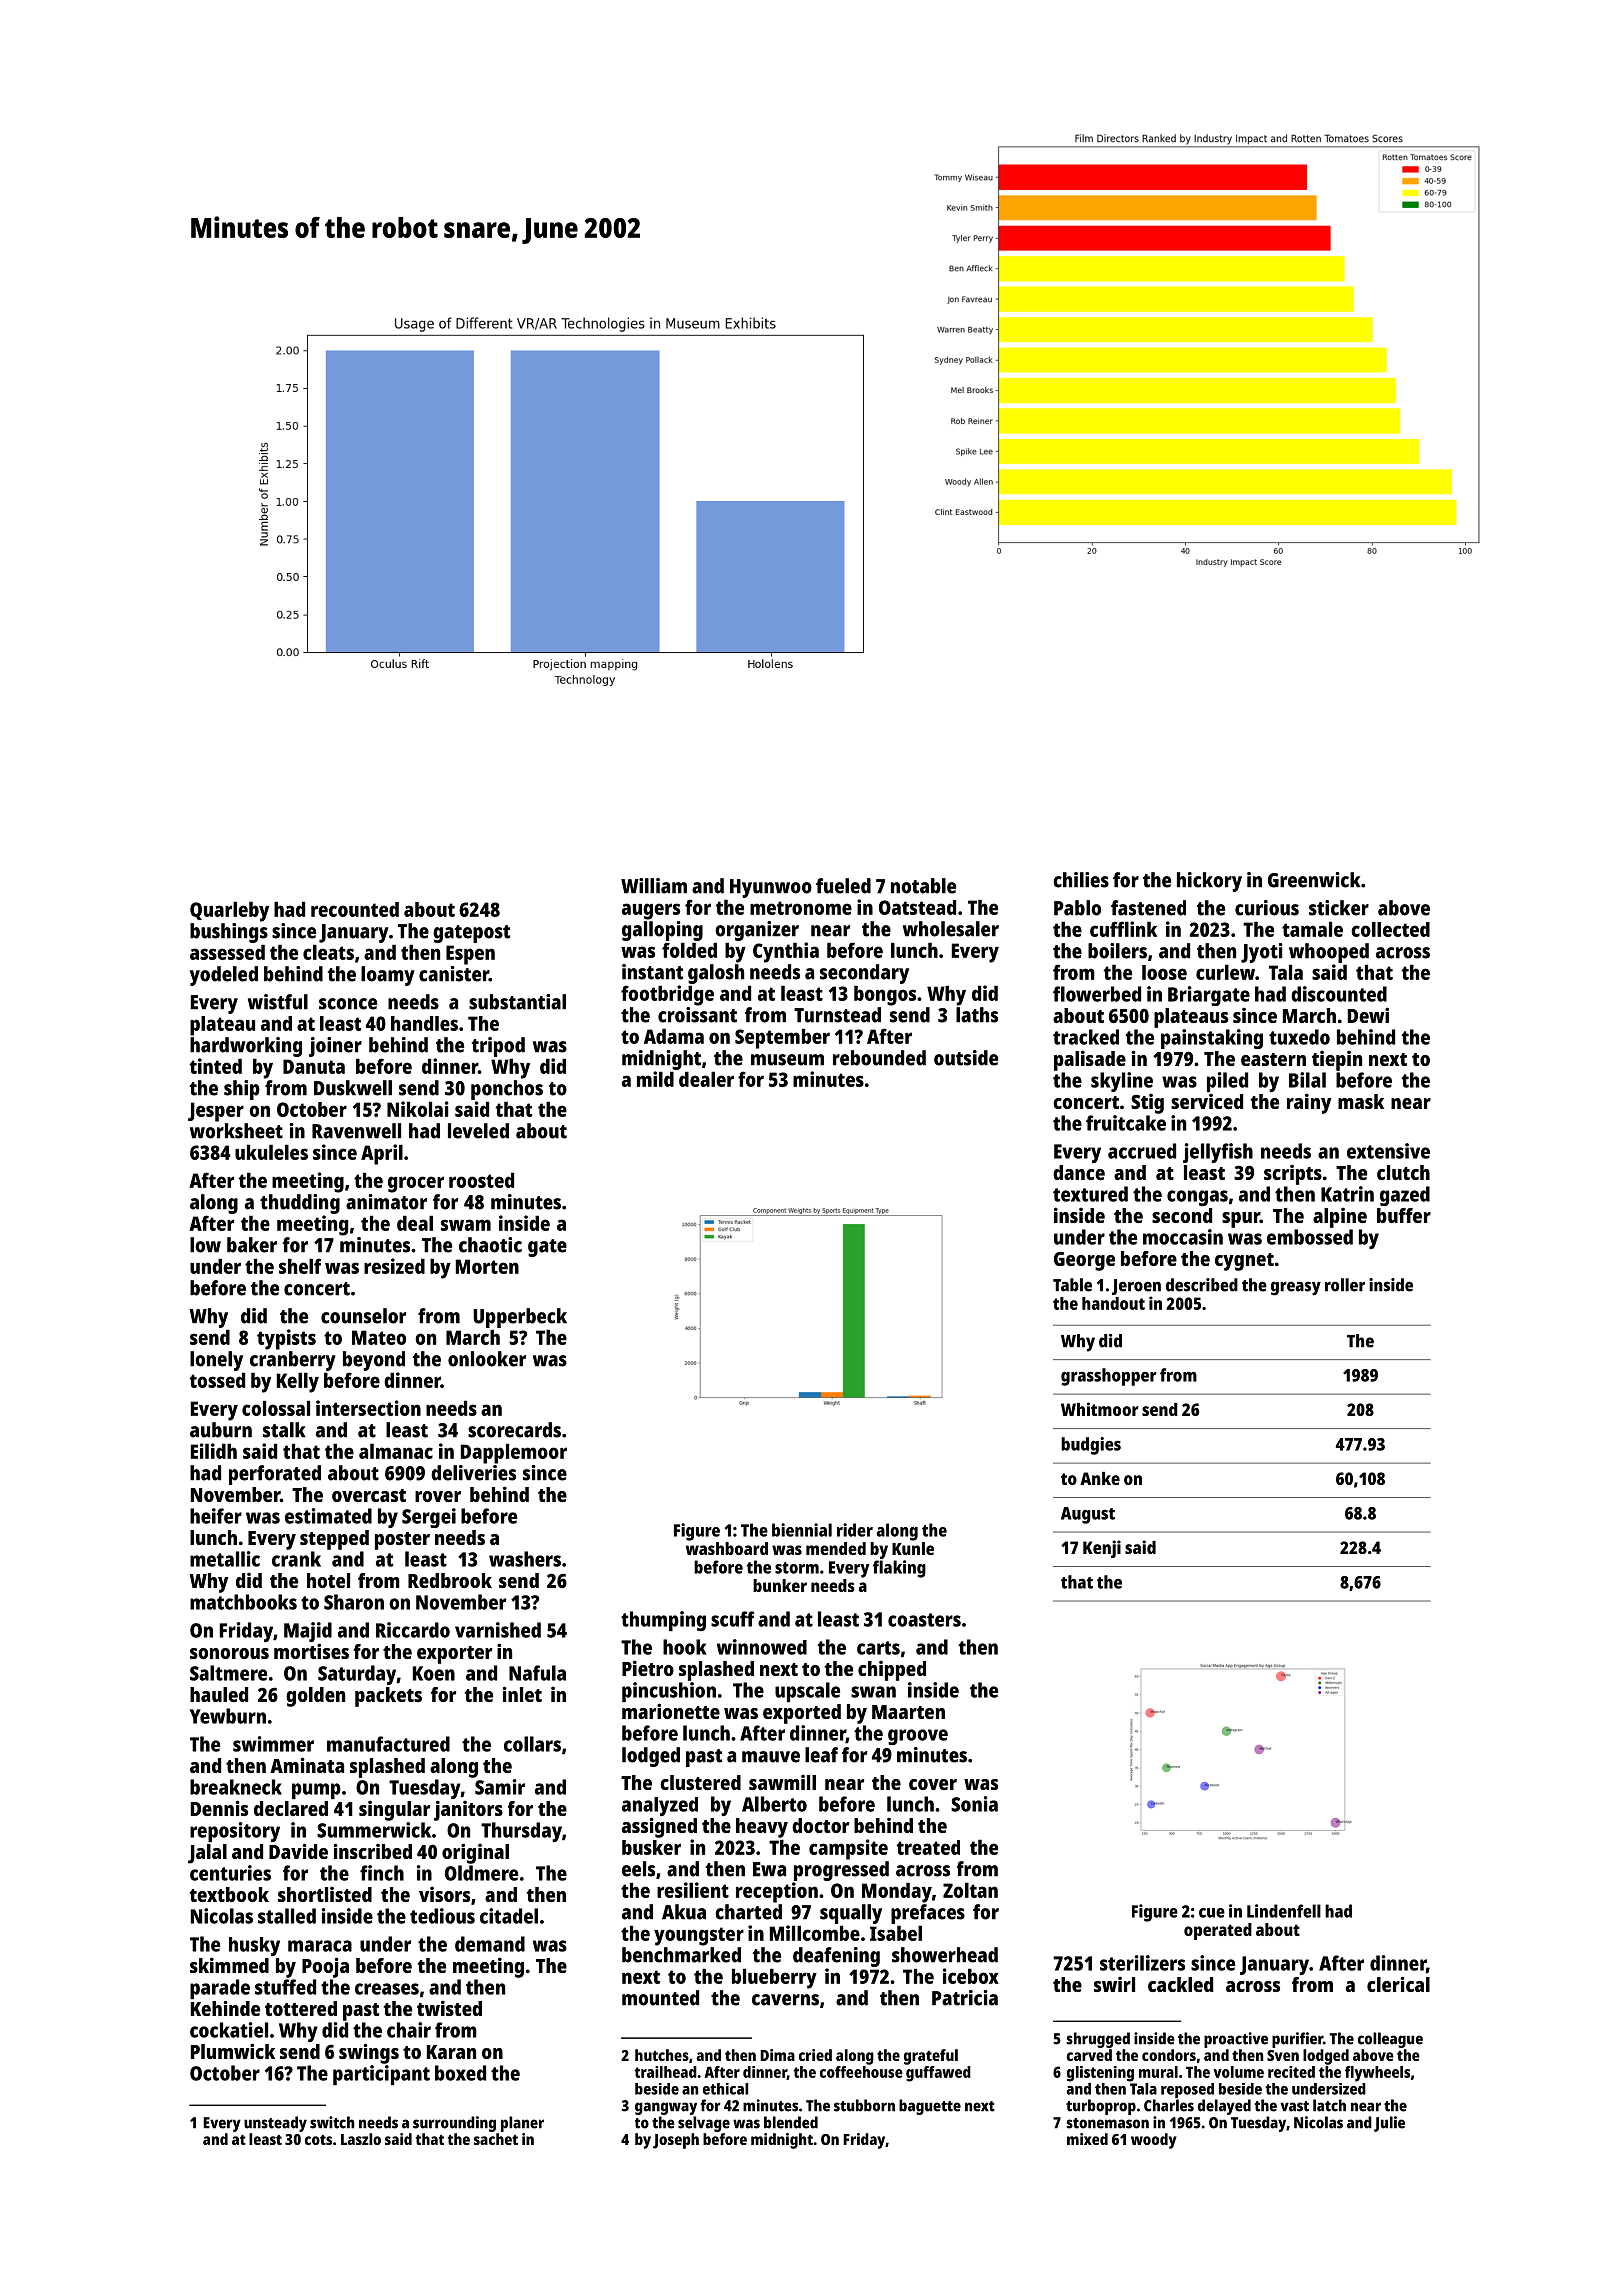  Describe the element at coordinates (1284, 1911) in the screenshot. I see `Lindenfell` at that location.
